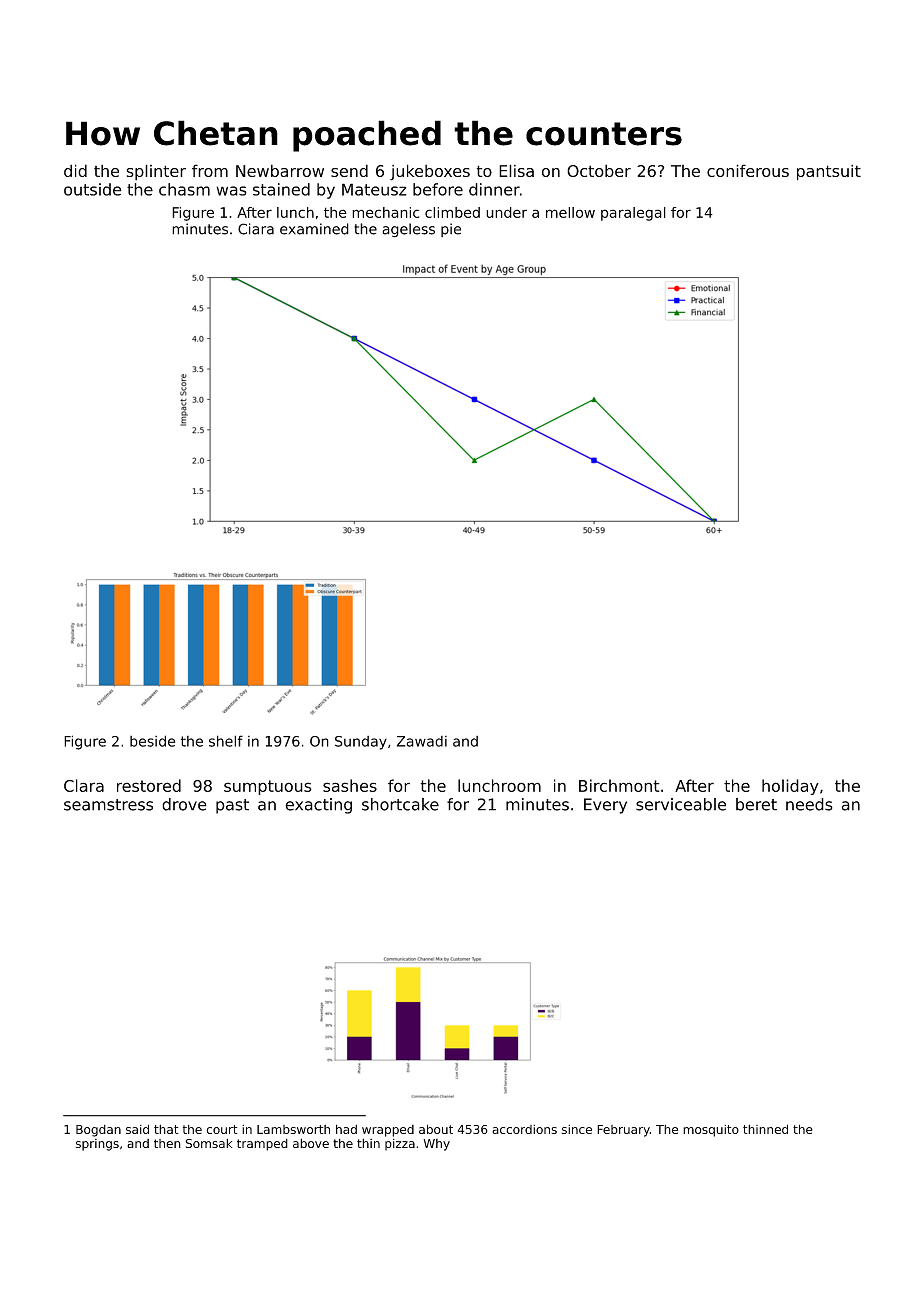  Describe the element at coordinates (524, 1129) in the document. I see `accordions` at that location.
